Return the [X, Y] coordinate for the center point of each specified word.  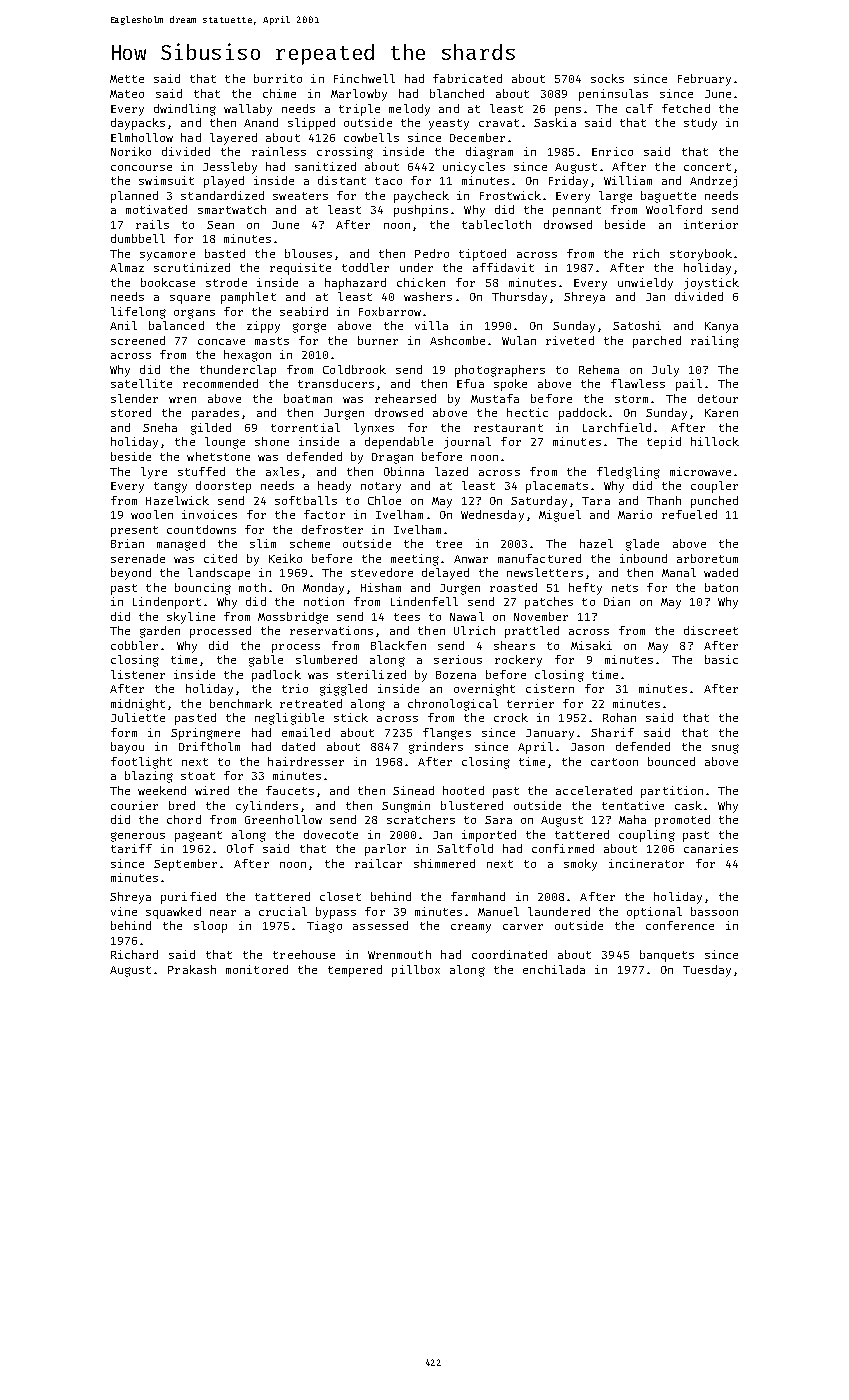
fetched [686, 108]
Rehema [599, 369]
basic [721, 659]
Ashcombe [457, 340]
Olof [240, 848]
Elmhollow [142, 137]
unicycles [474, 168]
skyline [191, 618]
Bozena [456, 675]
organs [194, 314]
